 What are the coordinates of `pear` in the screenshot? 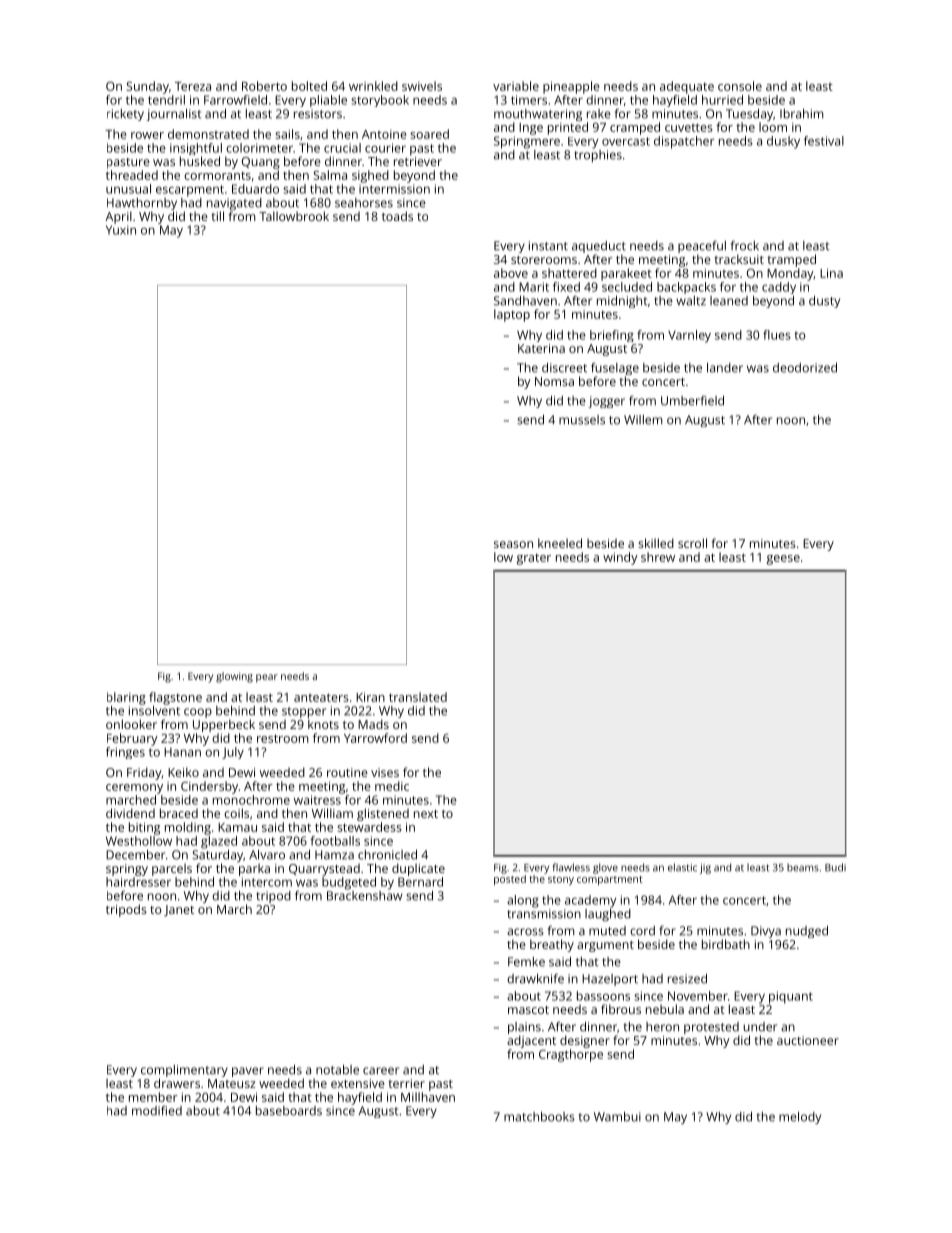 It's located at (267, 678).
